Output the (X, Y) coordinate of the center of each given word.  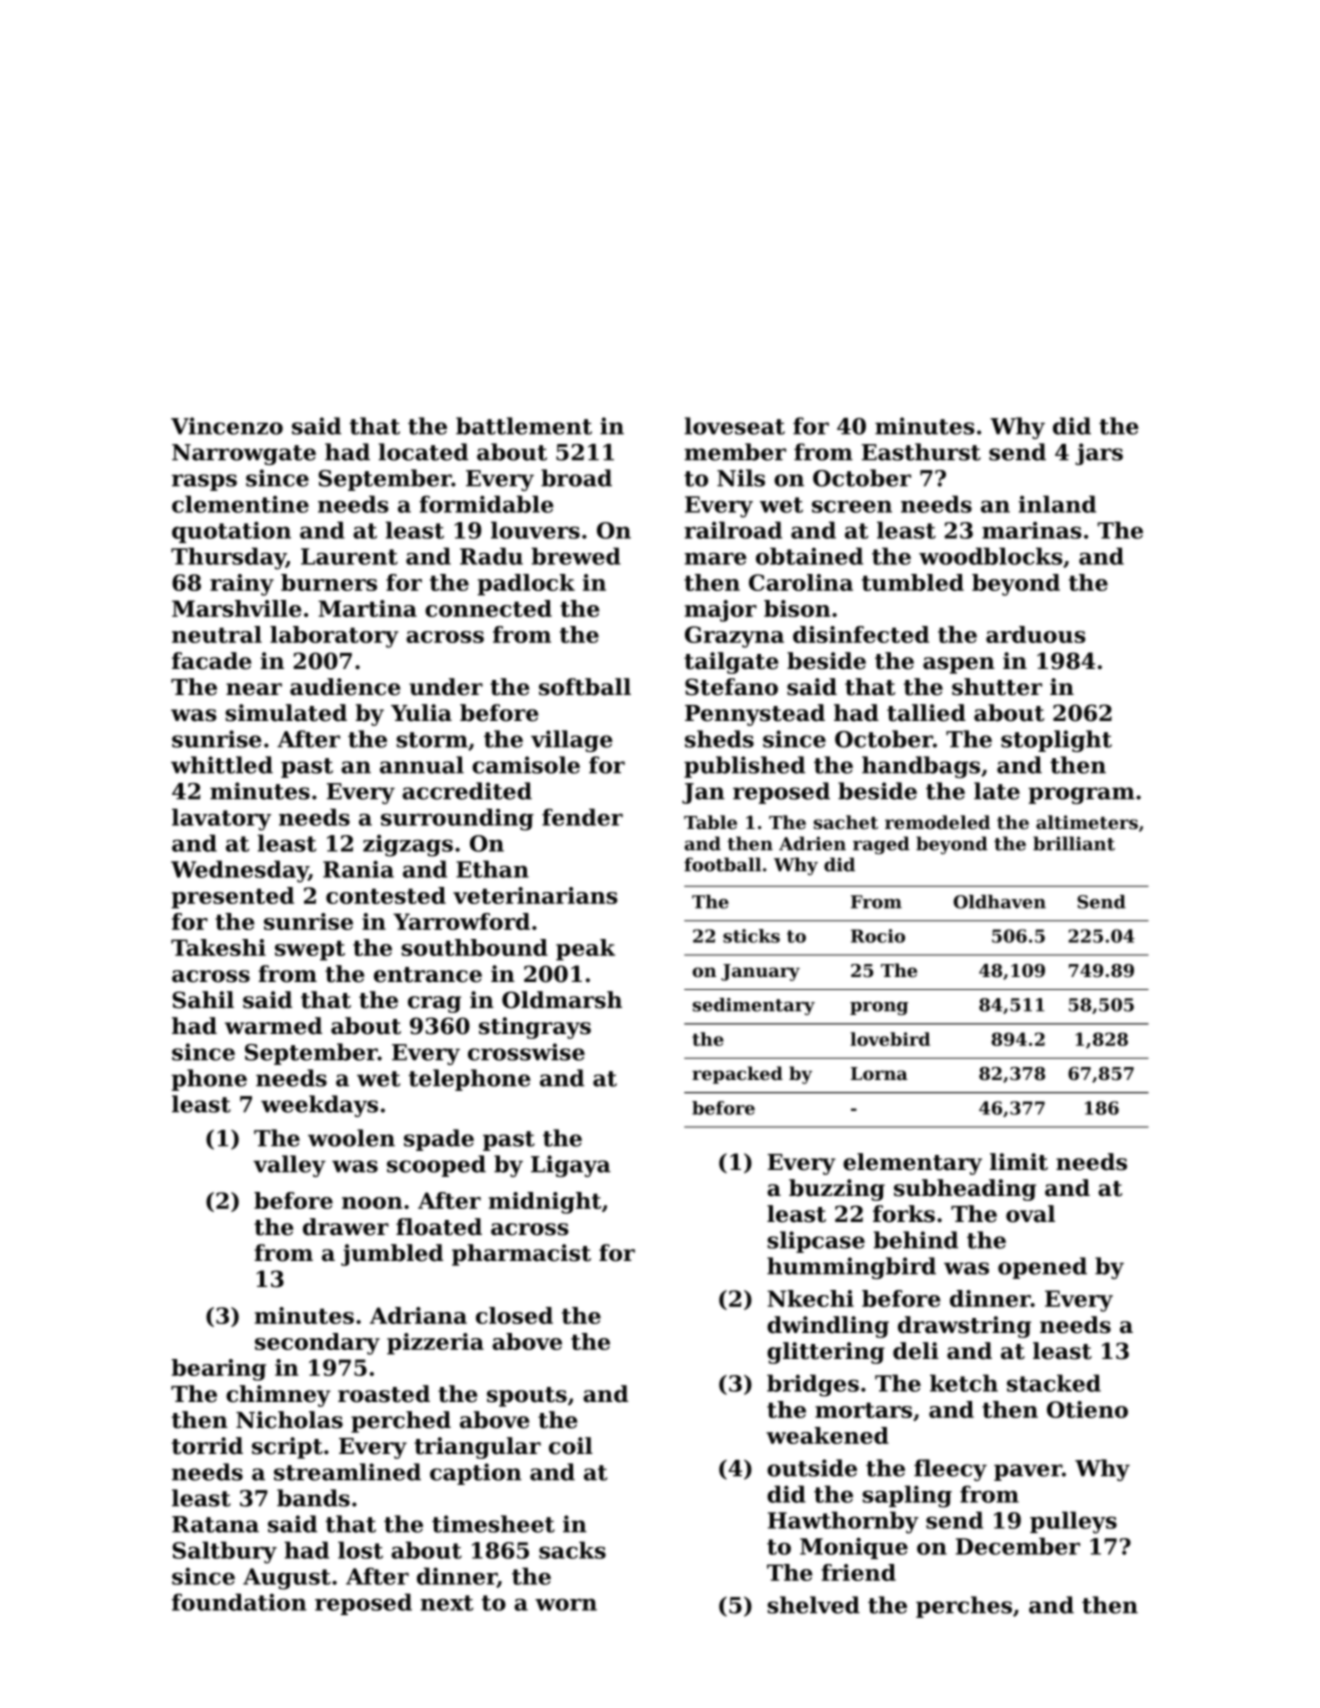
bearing (219, 1370)
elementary (912, 1164)
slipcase (816, 1242)
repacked (737, 1075)
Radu (491, 556)
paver (1028, 1472)
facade (211, 661)
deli (916, 1351)
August (287, 1579)
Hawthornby (843, 1522)
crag (434, 1004)
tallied (926, 713)
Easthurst (921, 452)
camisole (526, 765)
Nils (741, 478)
